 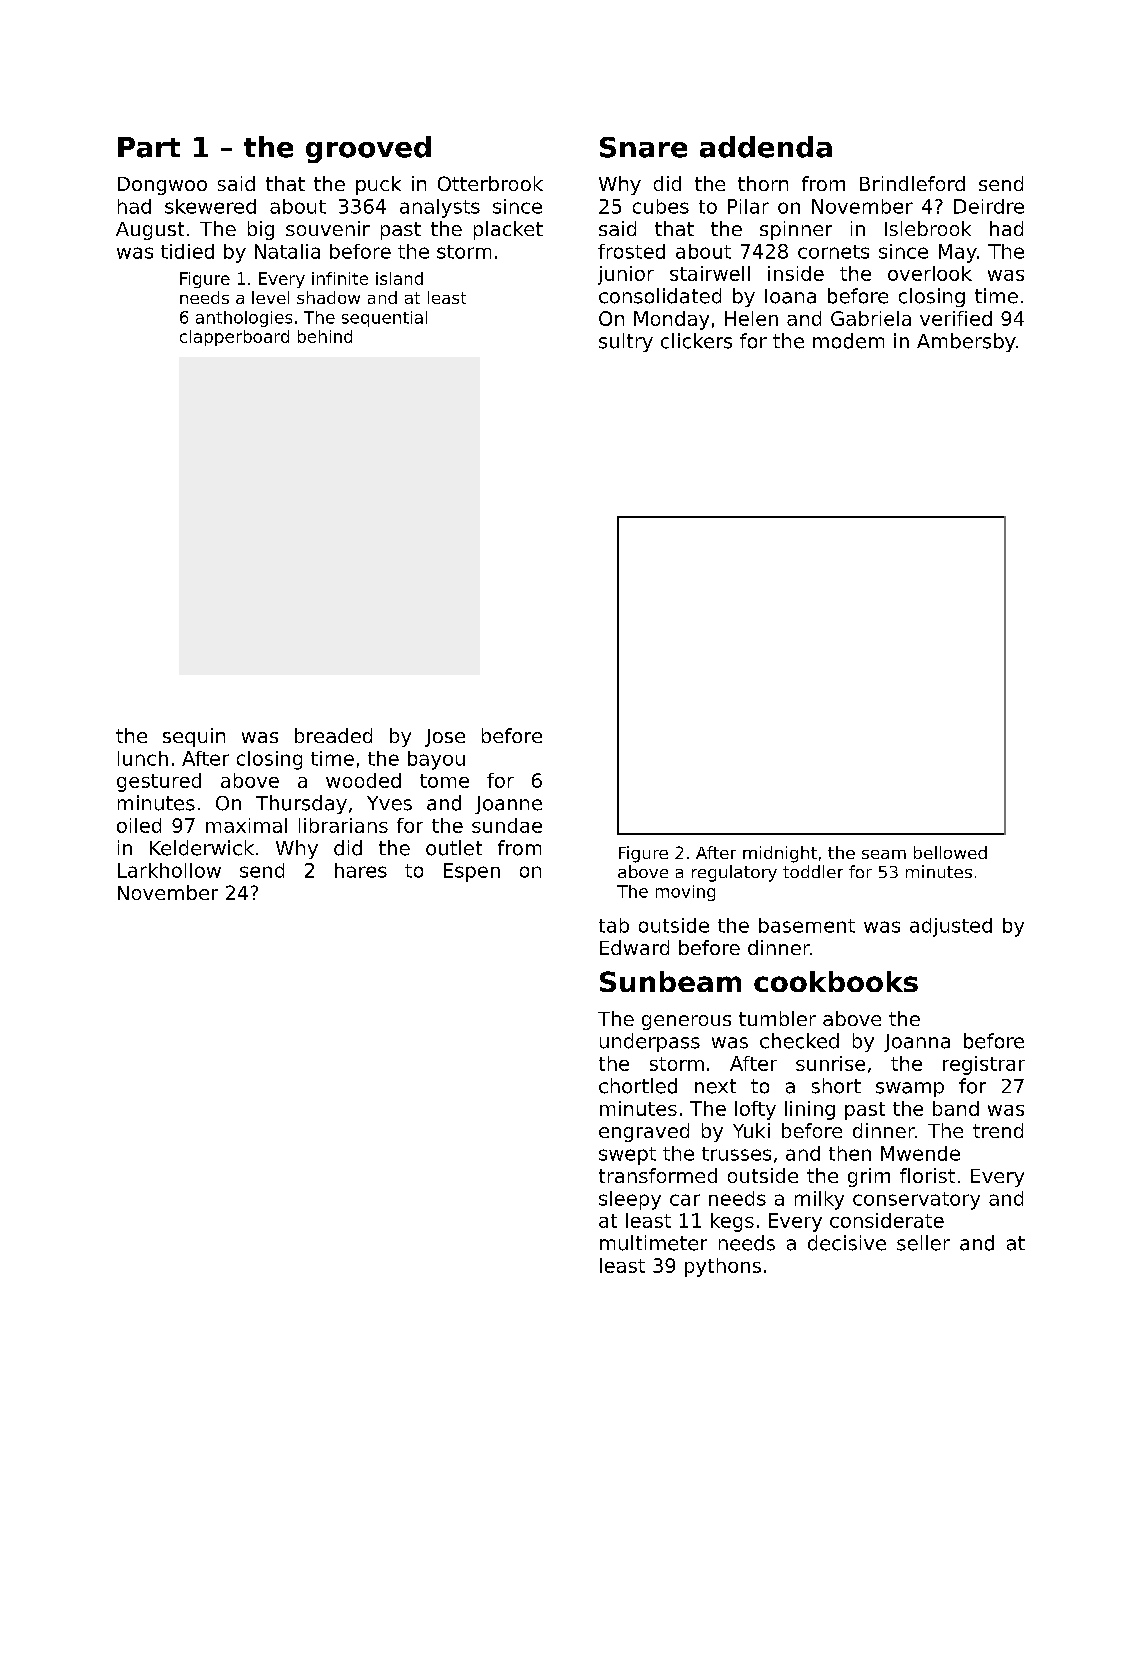 What do you see at coordinates (234, 338) in the page?
I see `clapperboard` at bounding box center [234, 338].
